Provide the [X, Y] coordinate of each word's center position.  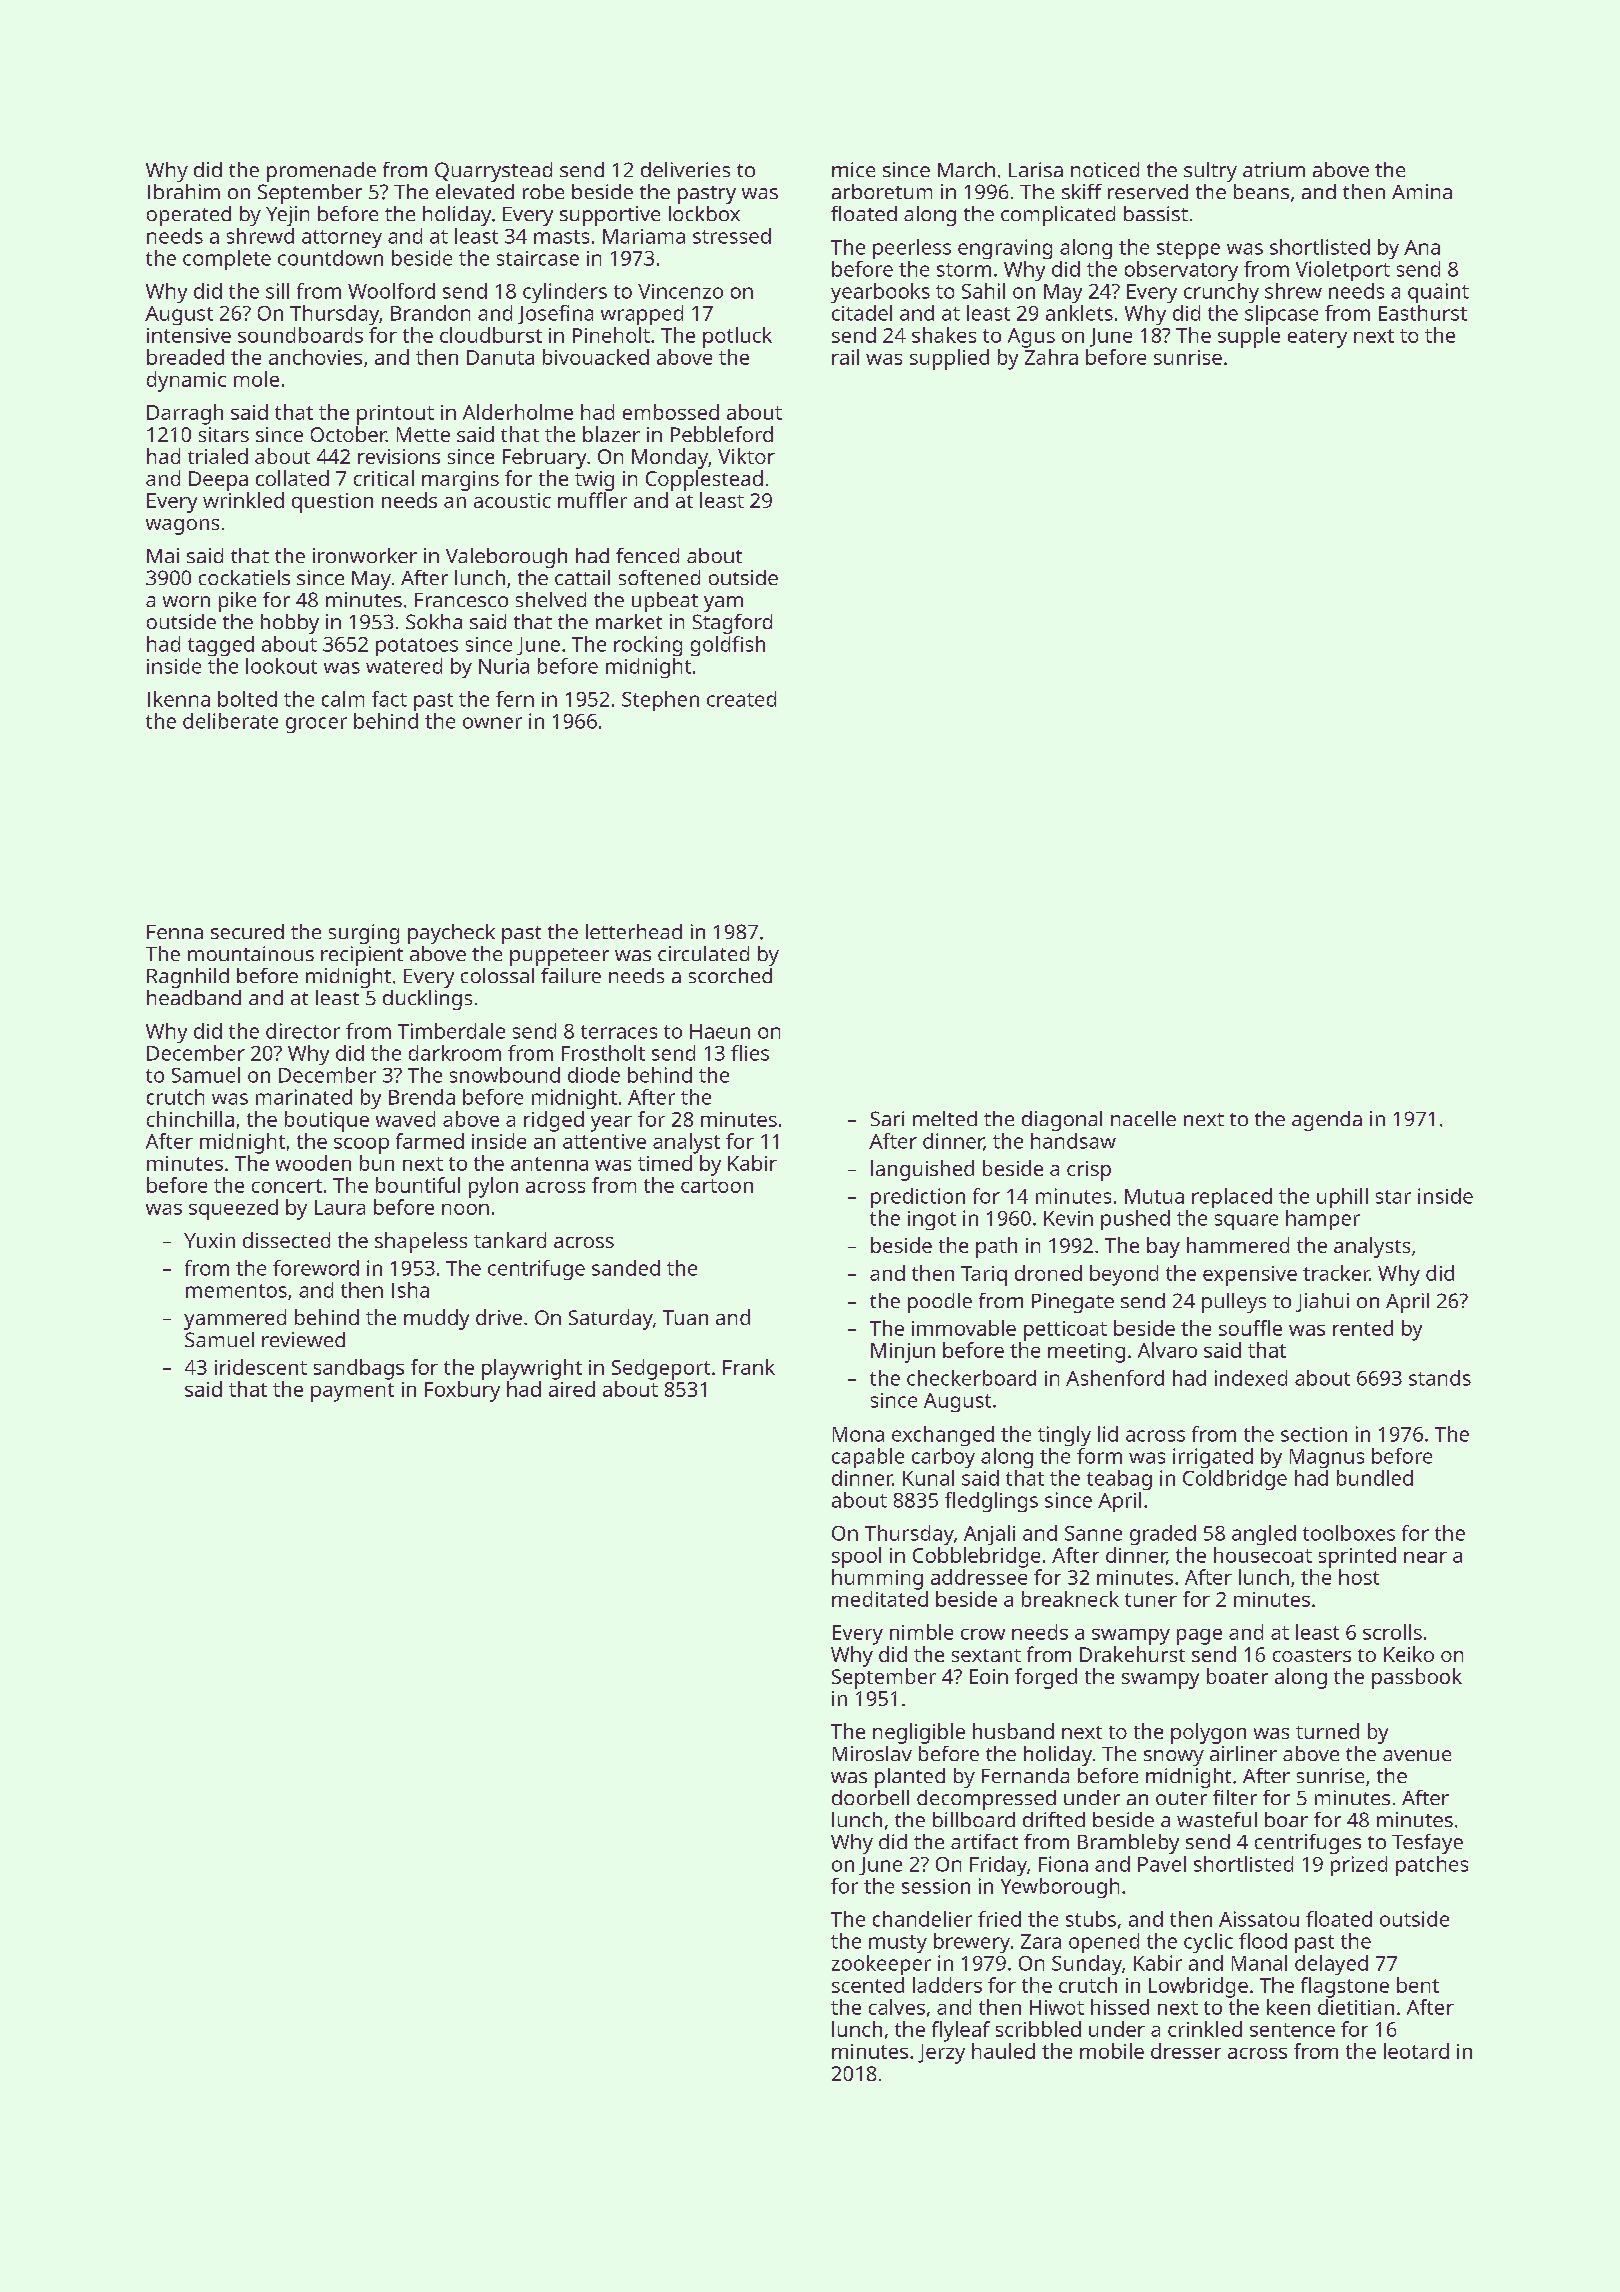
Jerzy [941, 2054]
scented [868, 1985]
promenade [321, 172]
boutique [327, 1121]
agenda [1327, 1121]
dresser [1186, 2051]
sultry [1210, 172]
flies [750, 1053]
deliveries [685, 169]
